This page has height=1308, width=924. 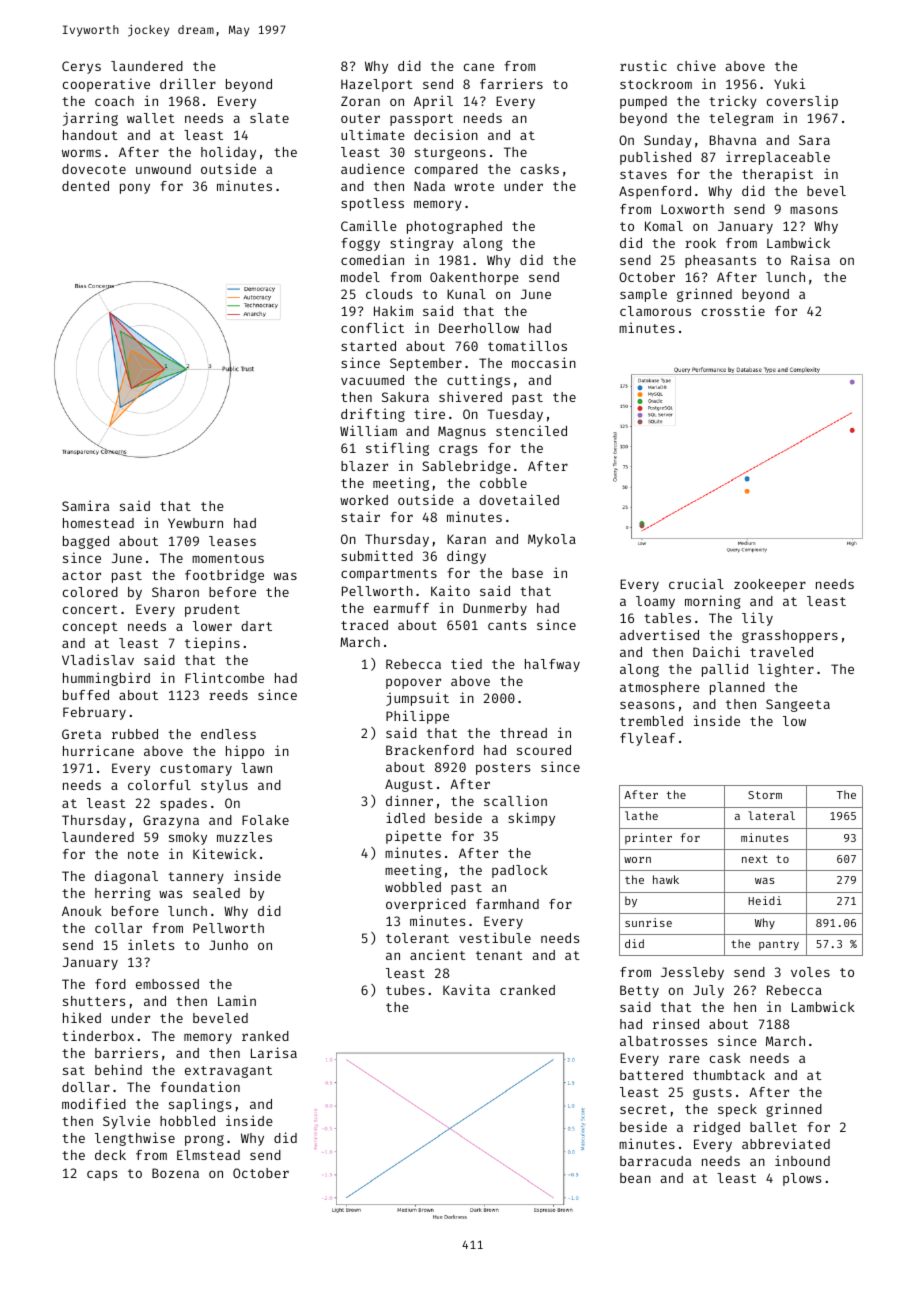 What do you see at coordinates (511, 83) in the page?
I see `farriers` at bounding box center [511, 83].
